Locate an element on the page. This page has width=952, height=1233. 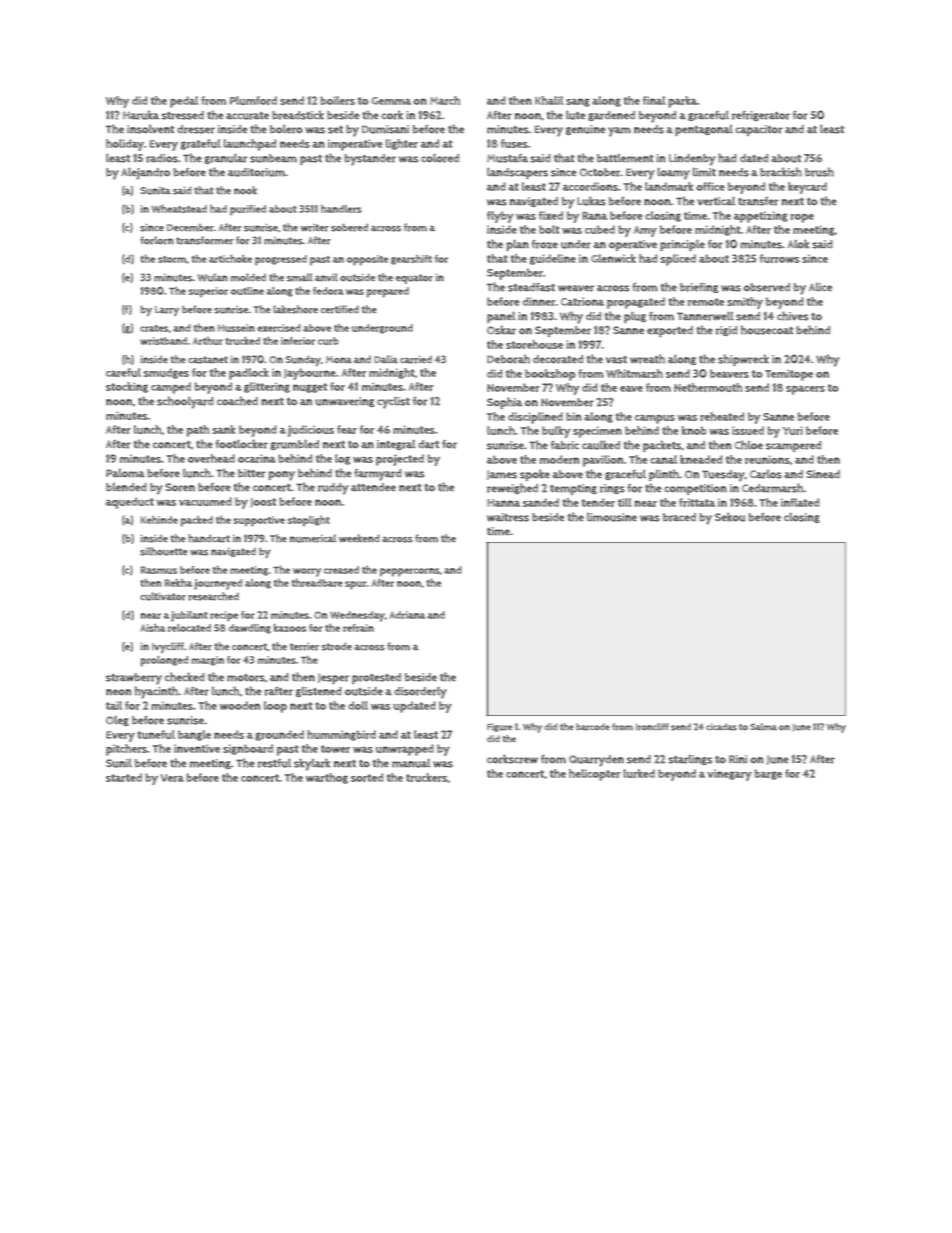
chives is located at coordinates (793, 316).
